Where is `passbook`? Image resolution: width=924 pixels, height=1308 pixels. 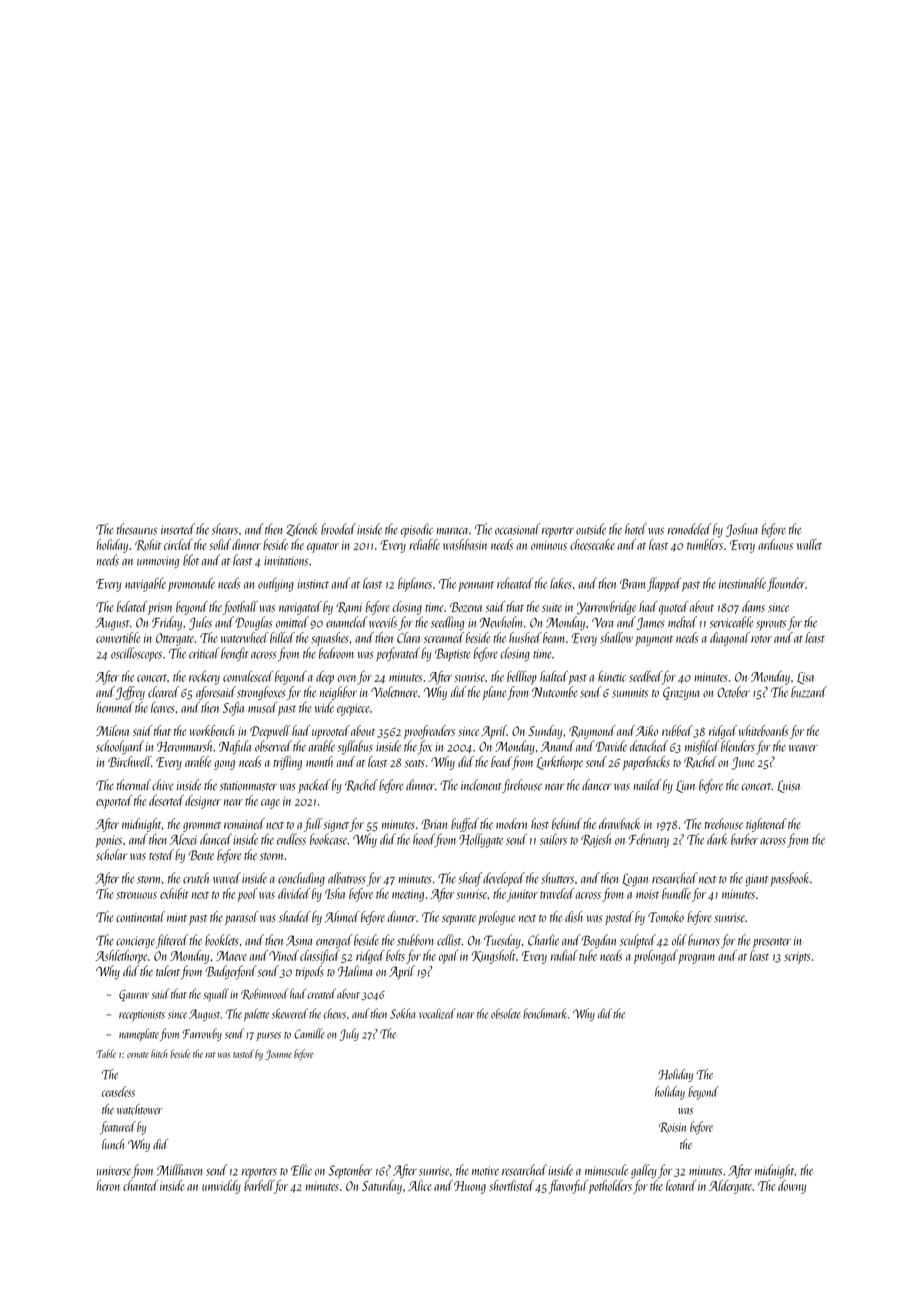
passbook is located at coordinates (789, 879).
